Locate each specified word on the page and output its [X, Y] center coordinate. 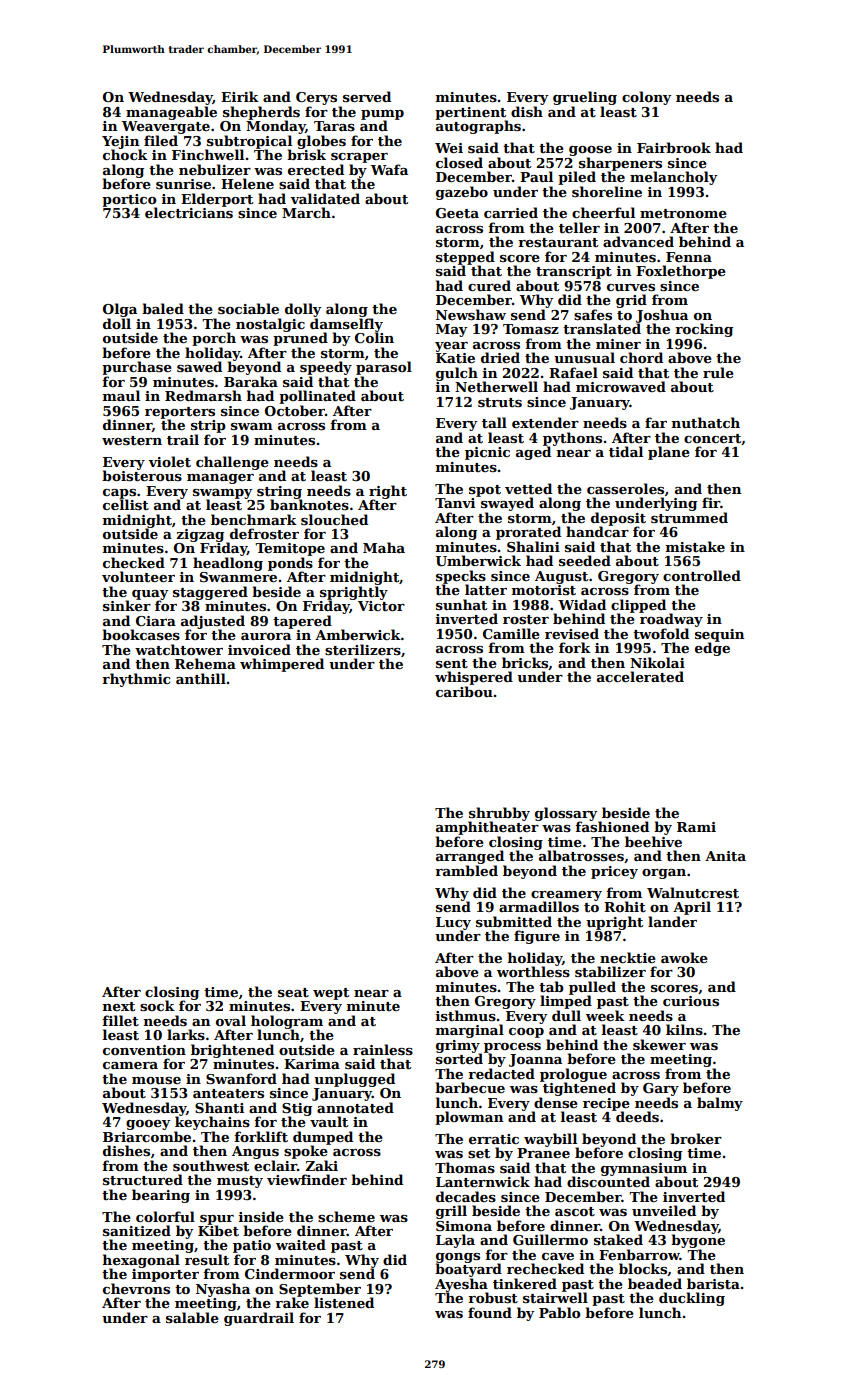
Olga [120, 310]
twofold [661, 633]
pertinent [470, 113]
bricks [525, 662]
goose [590, 151]
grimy [458, 1046]
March [306, 212]
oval [231, 1020]
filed [161, 140]
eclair [275, 1165]
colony [646, 98]
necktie [628, 957]
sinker [127, 605]
